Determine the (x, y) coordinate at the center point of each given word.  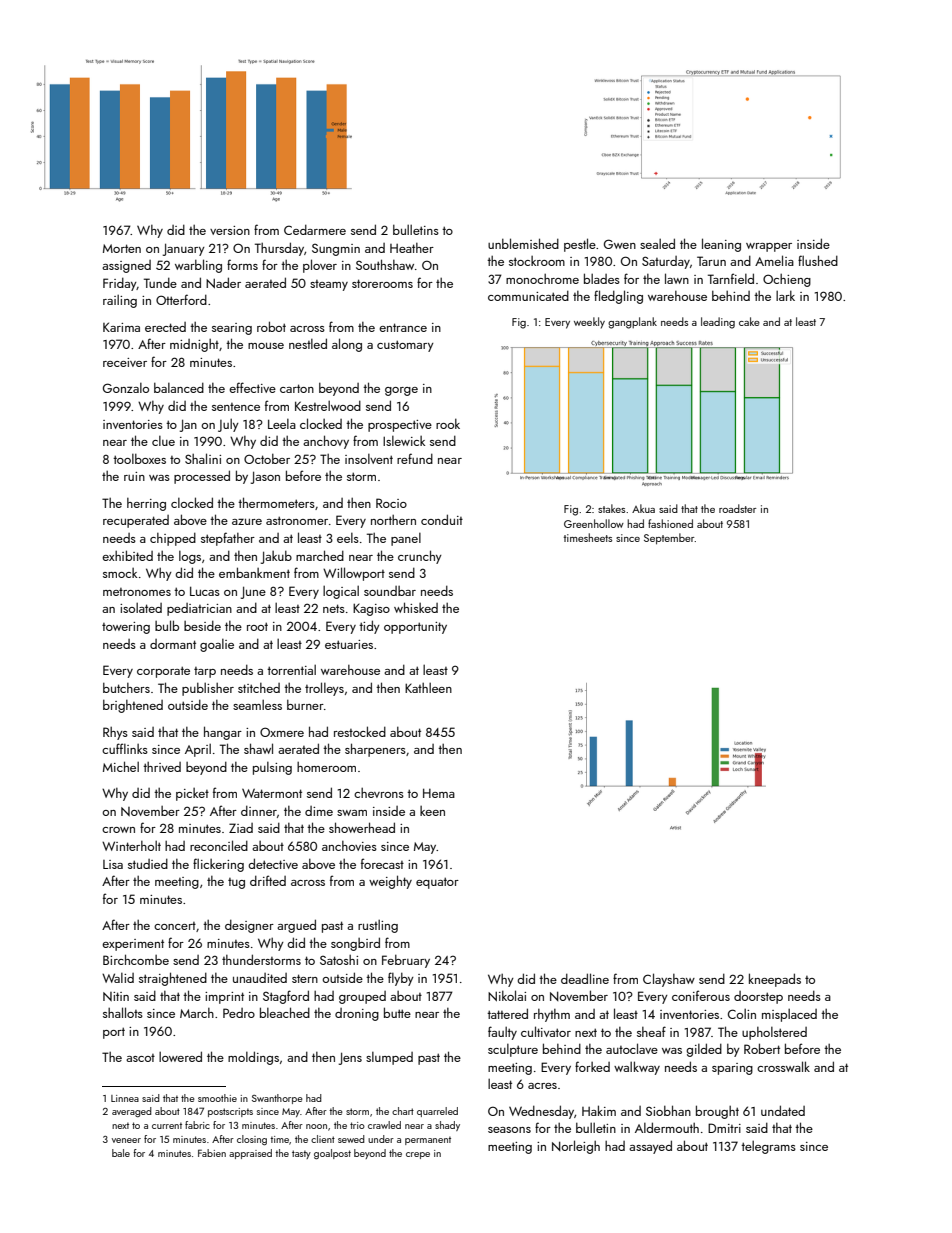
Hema (439, 793)
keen (432, 811)
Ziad (241, 828)
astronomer (297, 520)
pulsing (272, 768)
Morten (122, 248)
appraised (250, 1154)
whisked (416, 607)
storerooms (382, 283)
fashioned (670, 523)
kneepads (775, 980)
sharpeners (375, 750)
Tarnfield (731, 278)
